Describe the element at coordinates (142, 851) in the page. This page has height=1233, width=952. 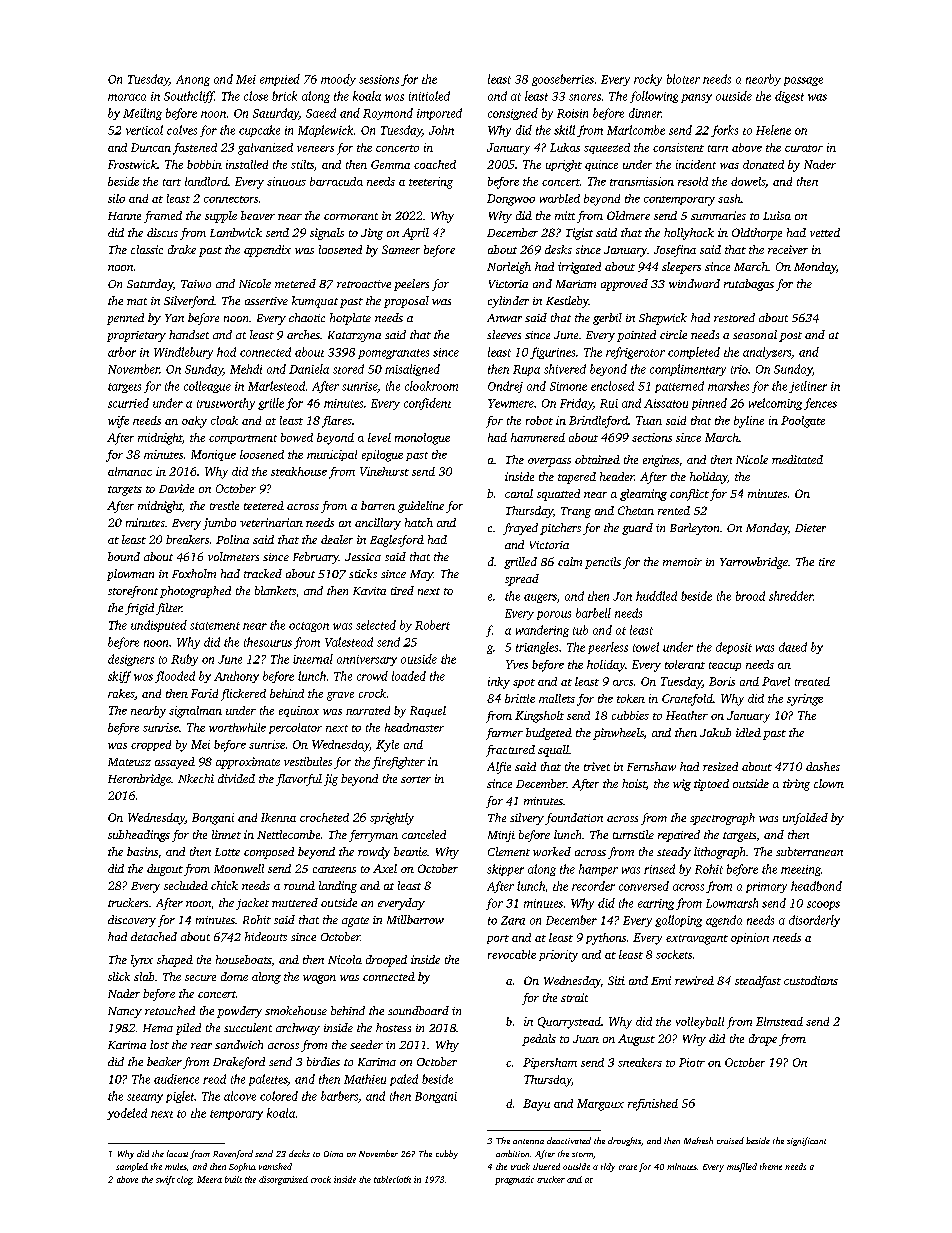
I see `basins` at that location.
